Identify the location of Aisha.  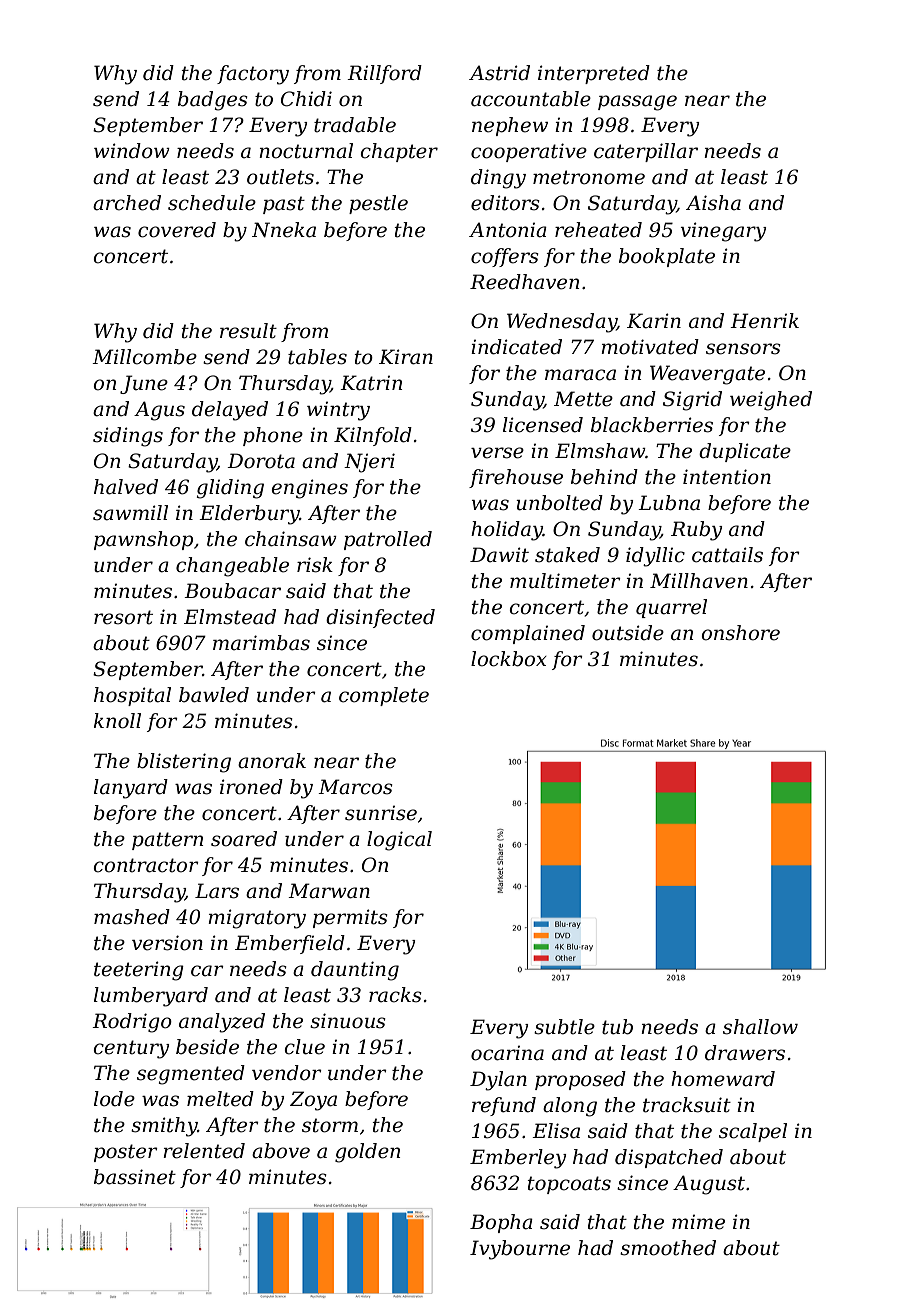
(713, 203).
